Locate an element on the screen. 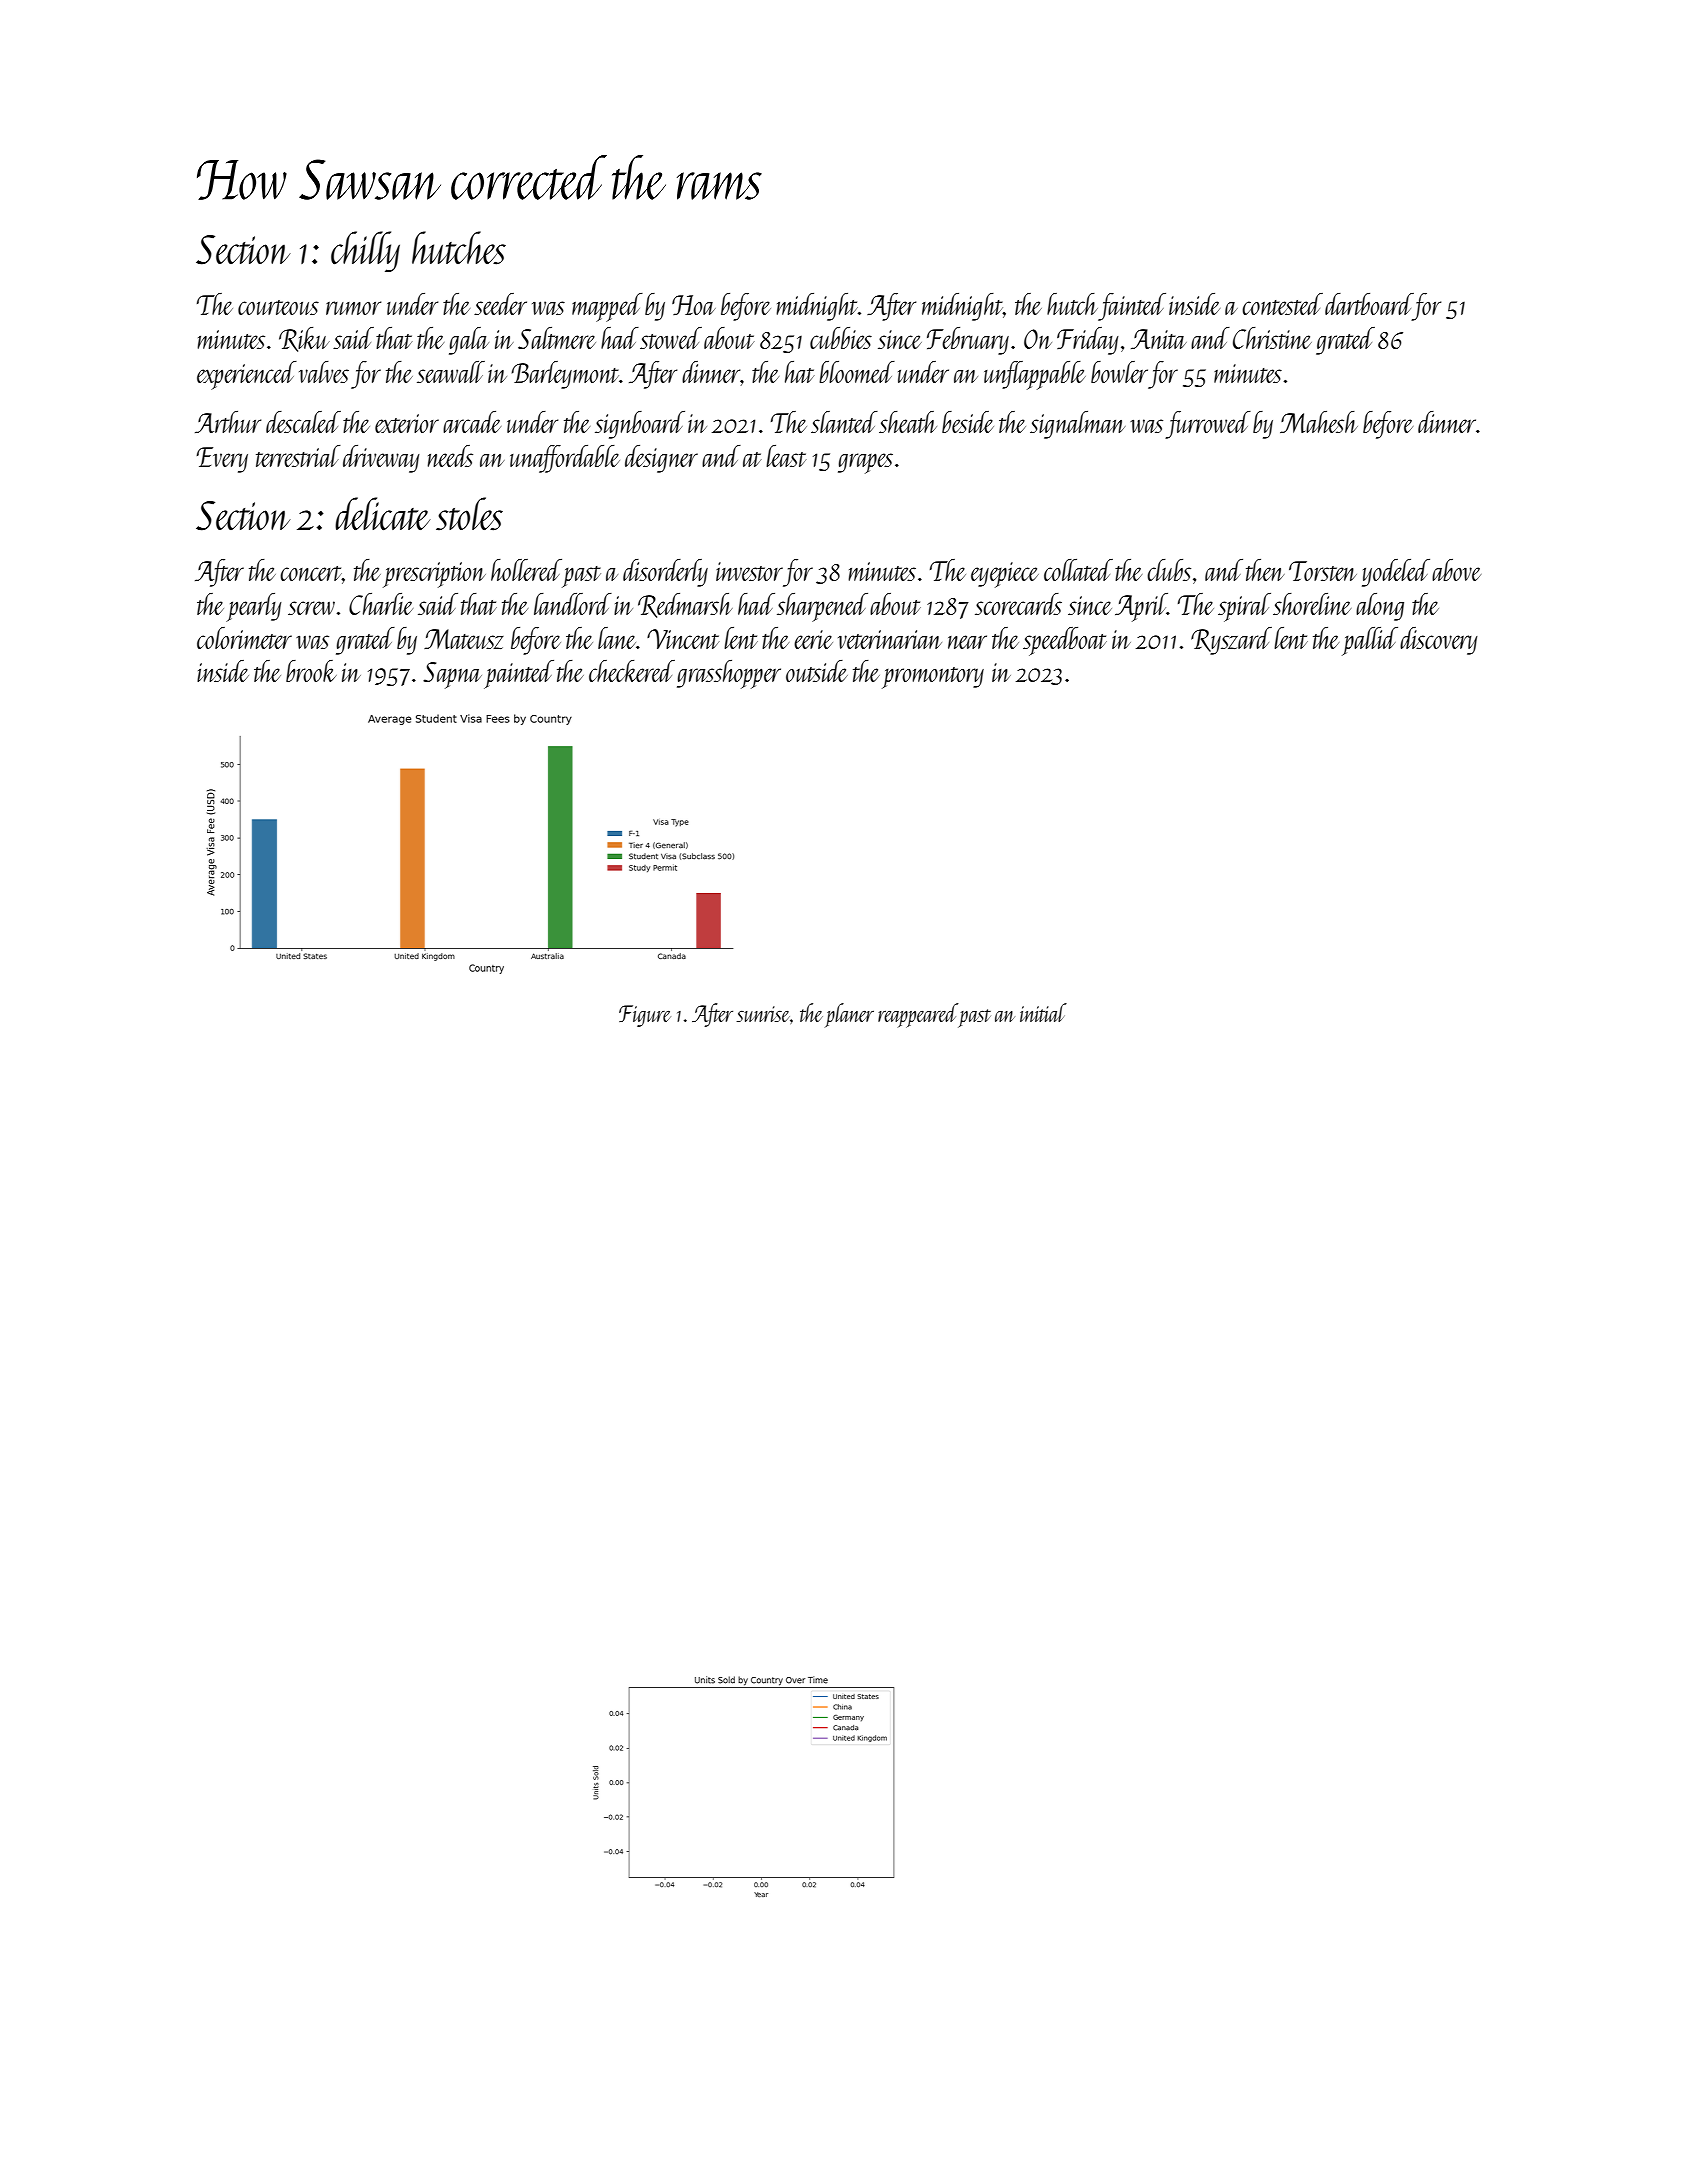  Figure is located at coordinates (645, 1016).
